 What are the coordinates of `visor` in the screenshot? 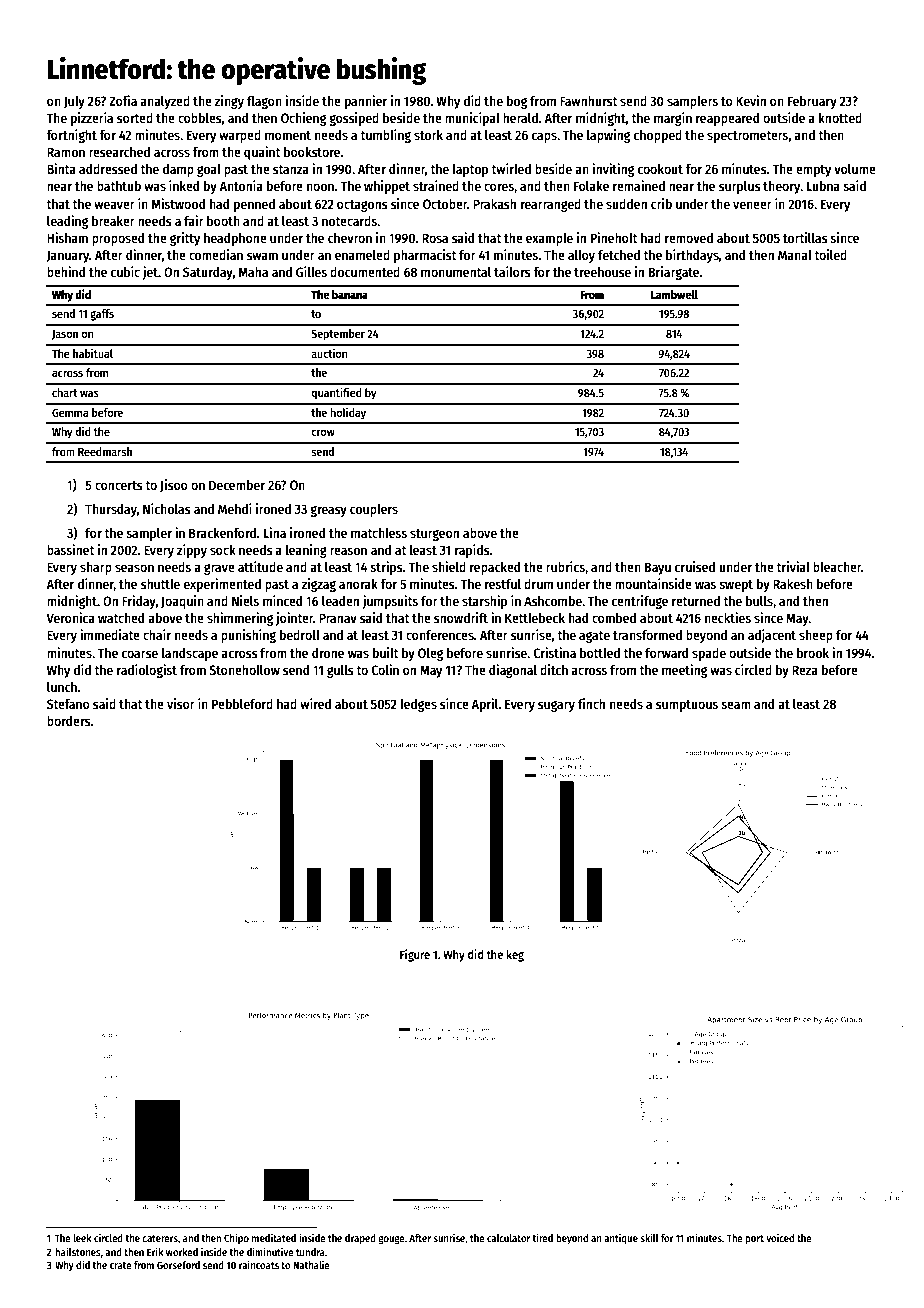 It's located at (181, 703).
